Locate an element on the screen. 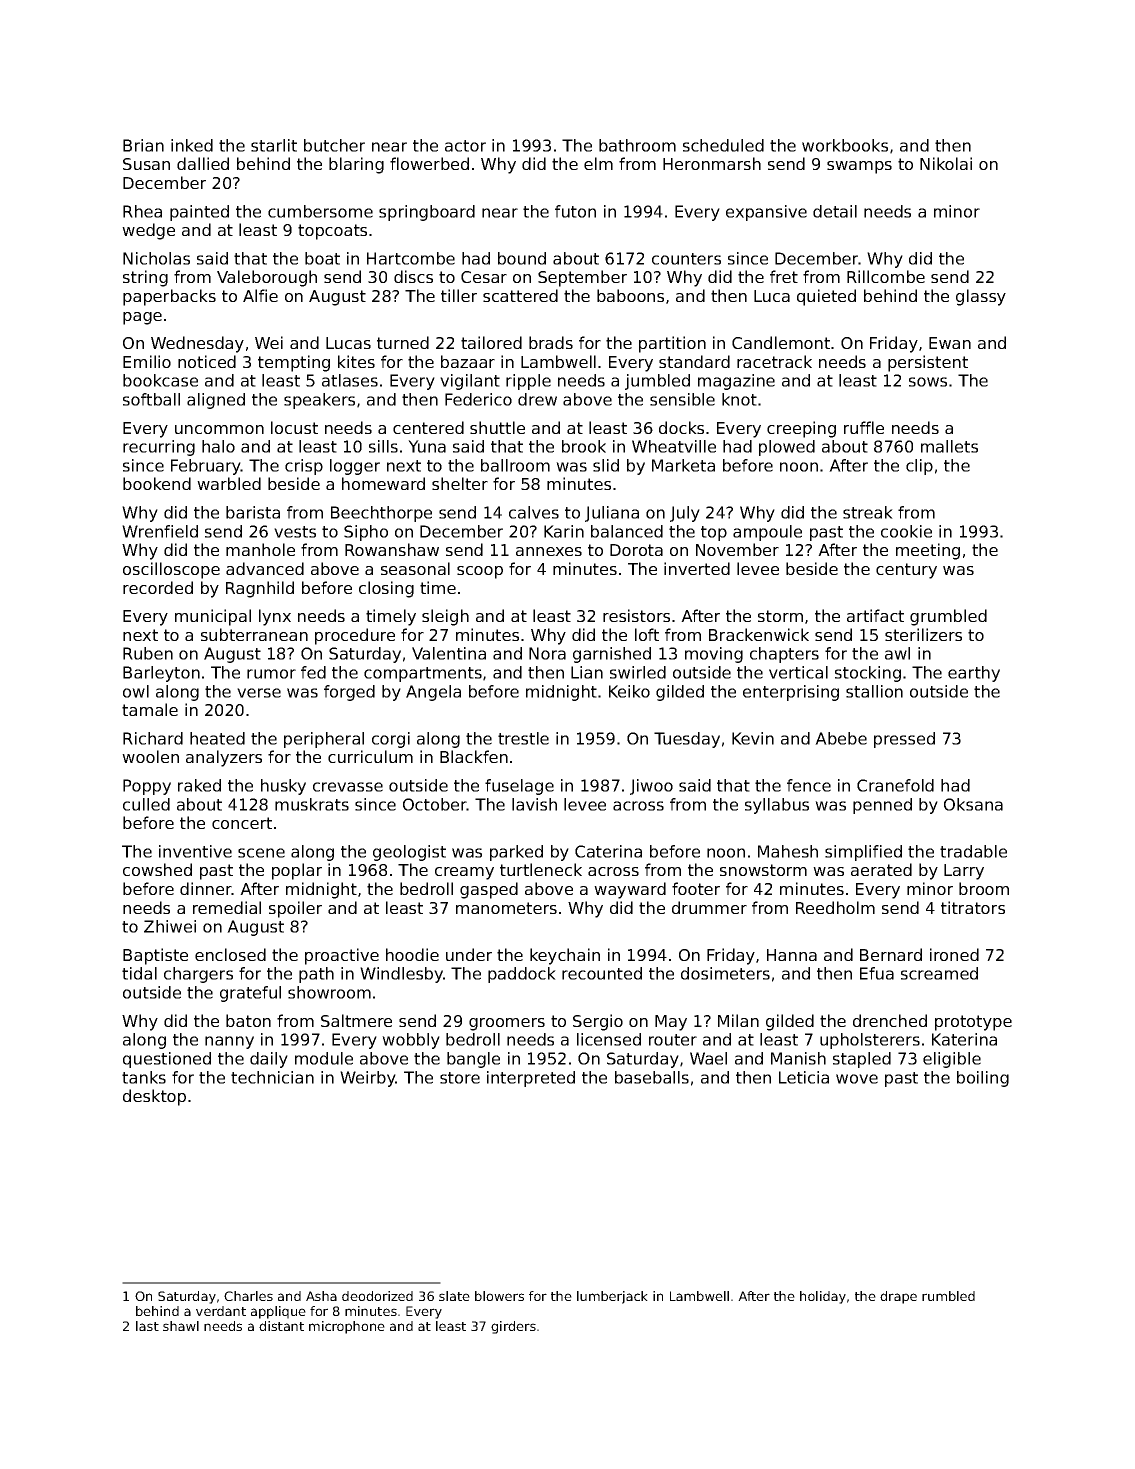 This screenshot has height=1469, width=1135. slate is located at coordinates (454, 1296).
